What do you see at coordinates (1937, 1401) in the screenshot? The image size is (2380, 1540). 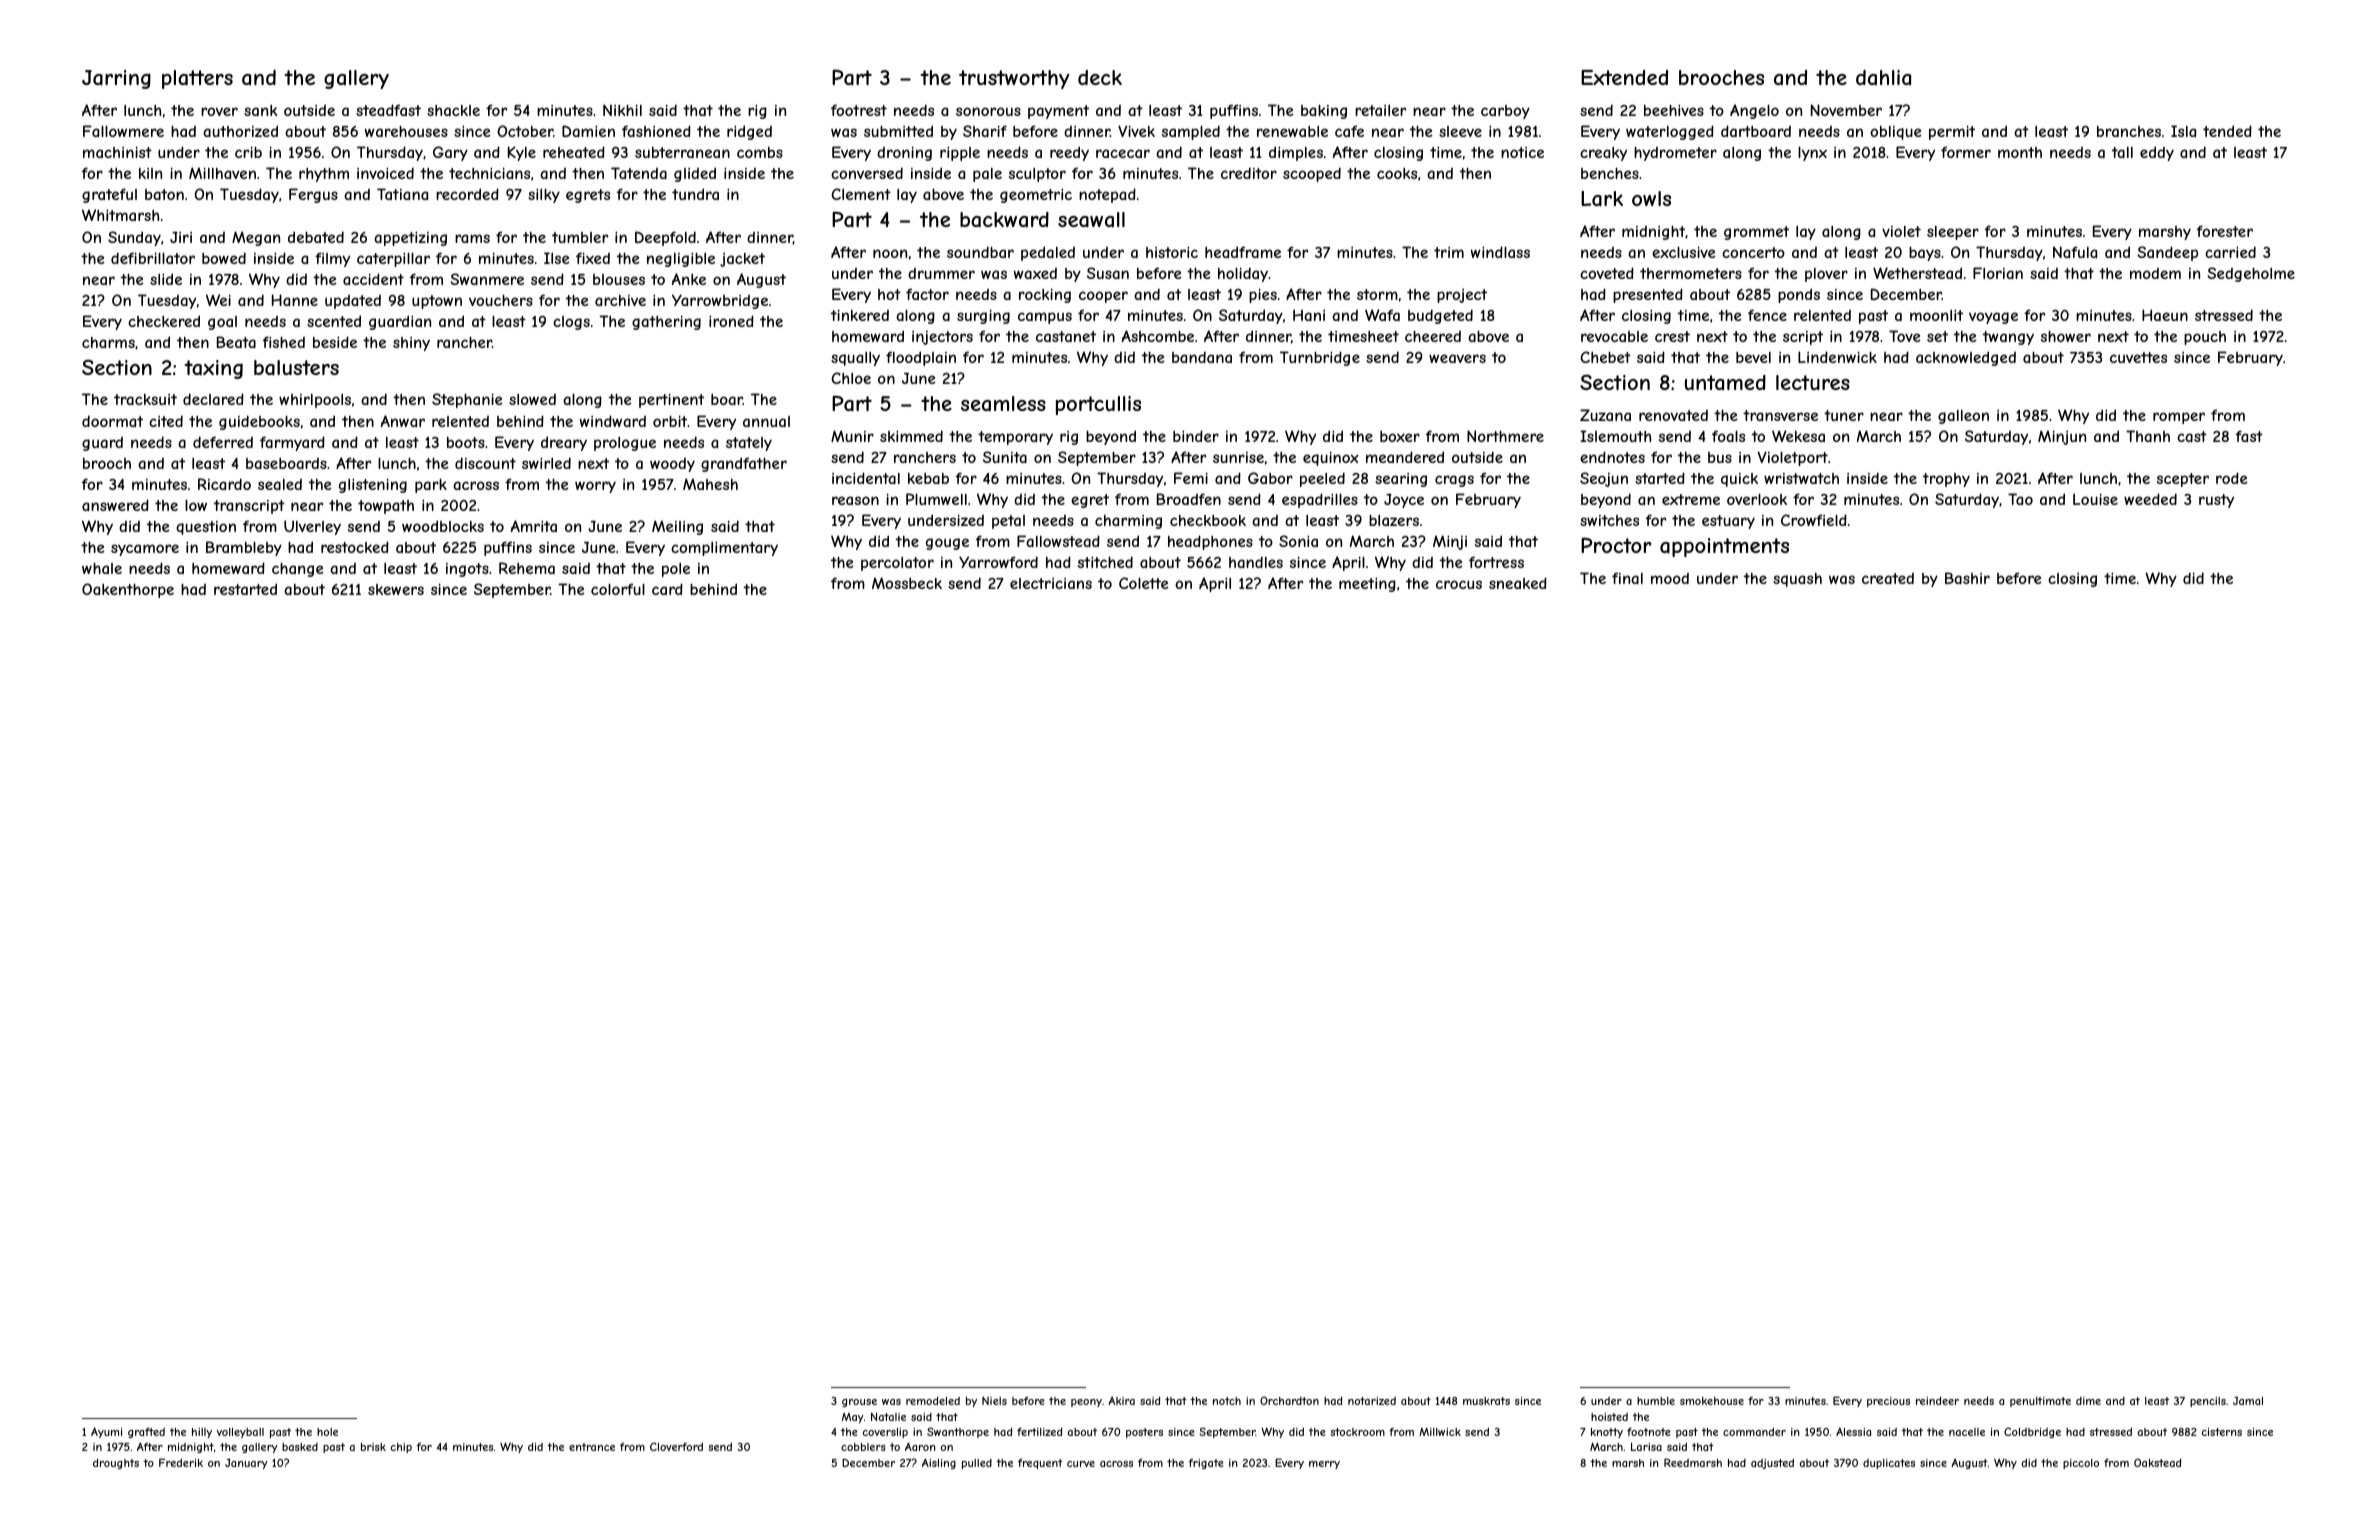 I see `reindeer` at bounding box center [1937, 1401].
